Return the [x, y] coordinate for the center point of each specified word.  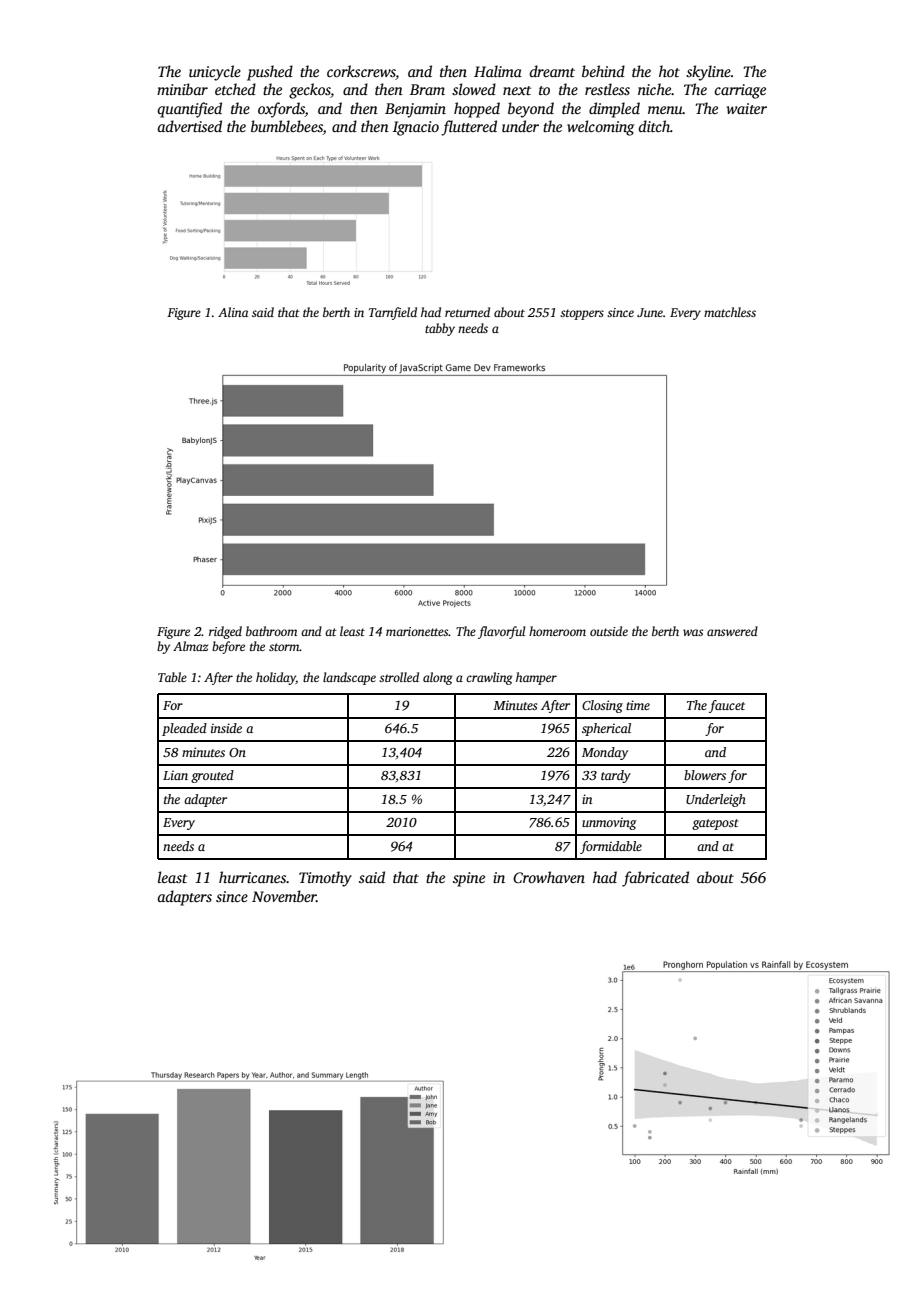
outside [609, 631]
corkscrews [361, 72]
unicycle [215, 73]
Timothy [325, 879]
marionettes [417, 631]
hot [669, 71]
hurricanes [252, 877]
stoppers [582, 314]
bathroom [271, 631]
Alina [233, 312]
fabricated [655, 879]
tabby [440, 329]
